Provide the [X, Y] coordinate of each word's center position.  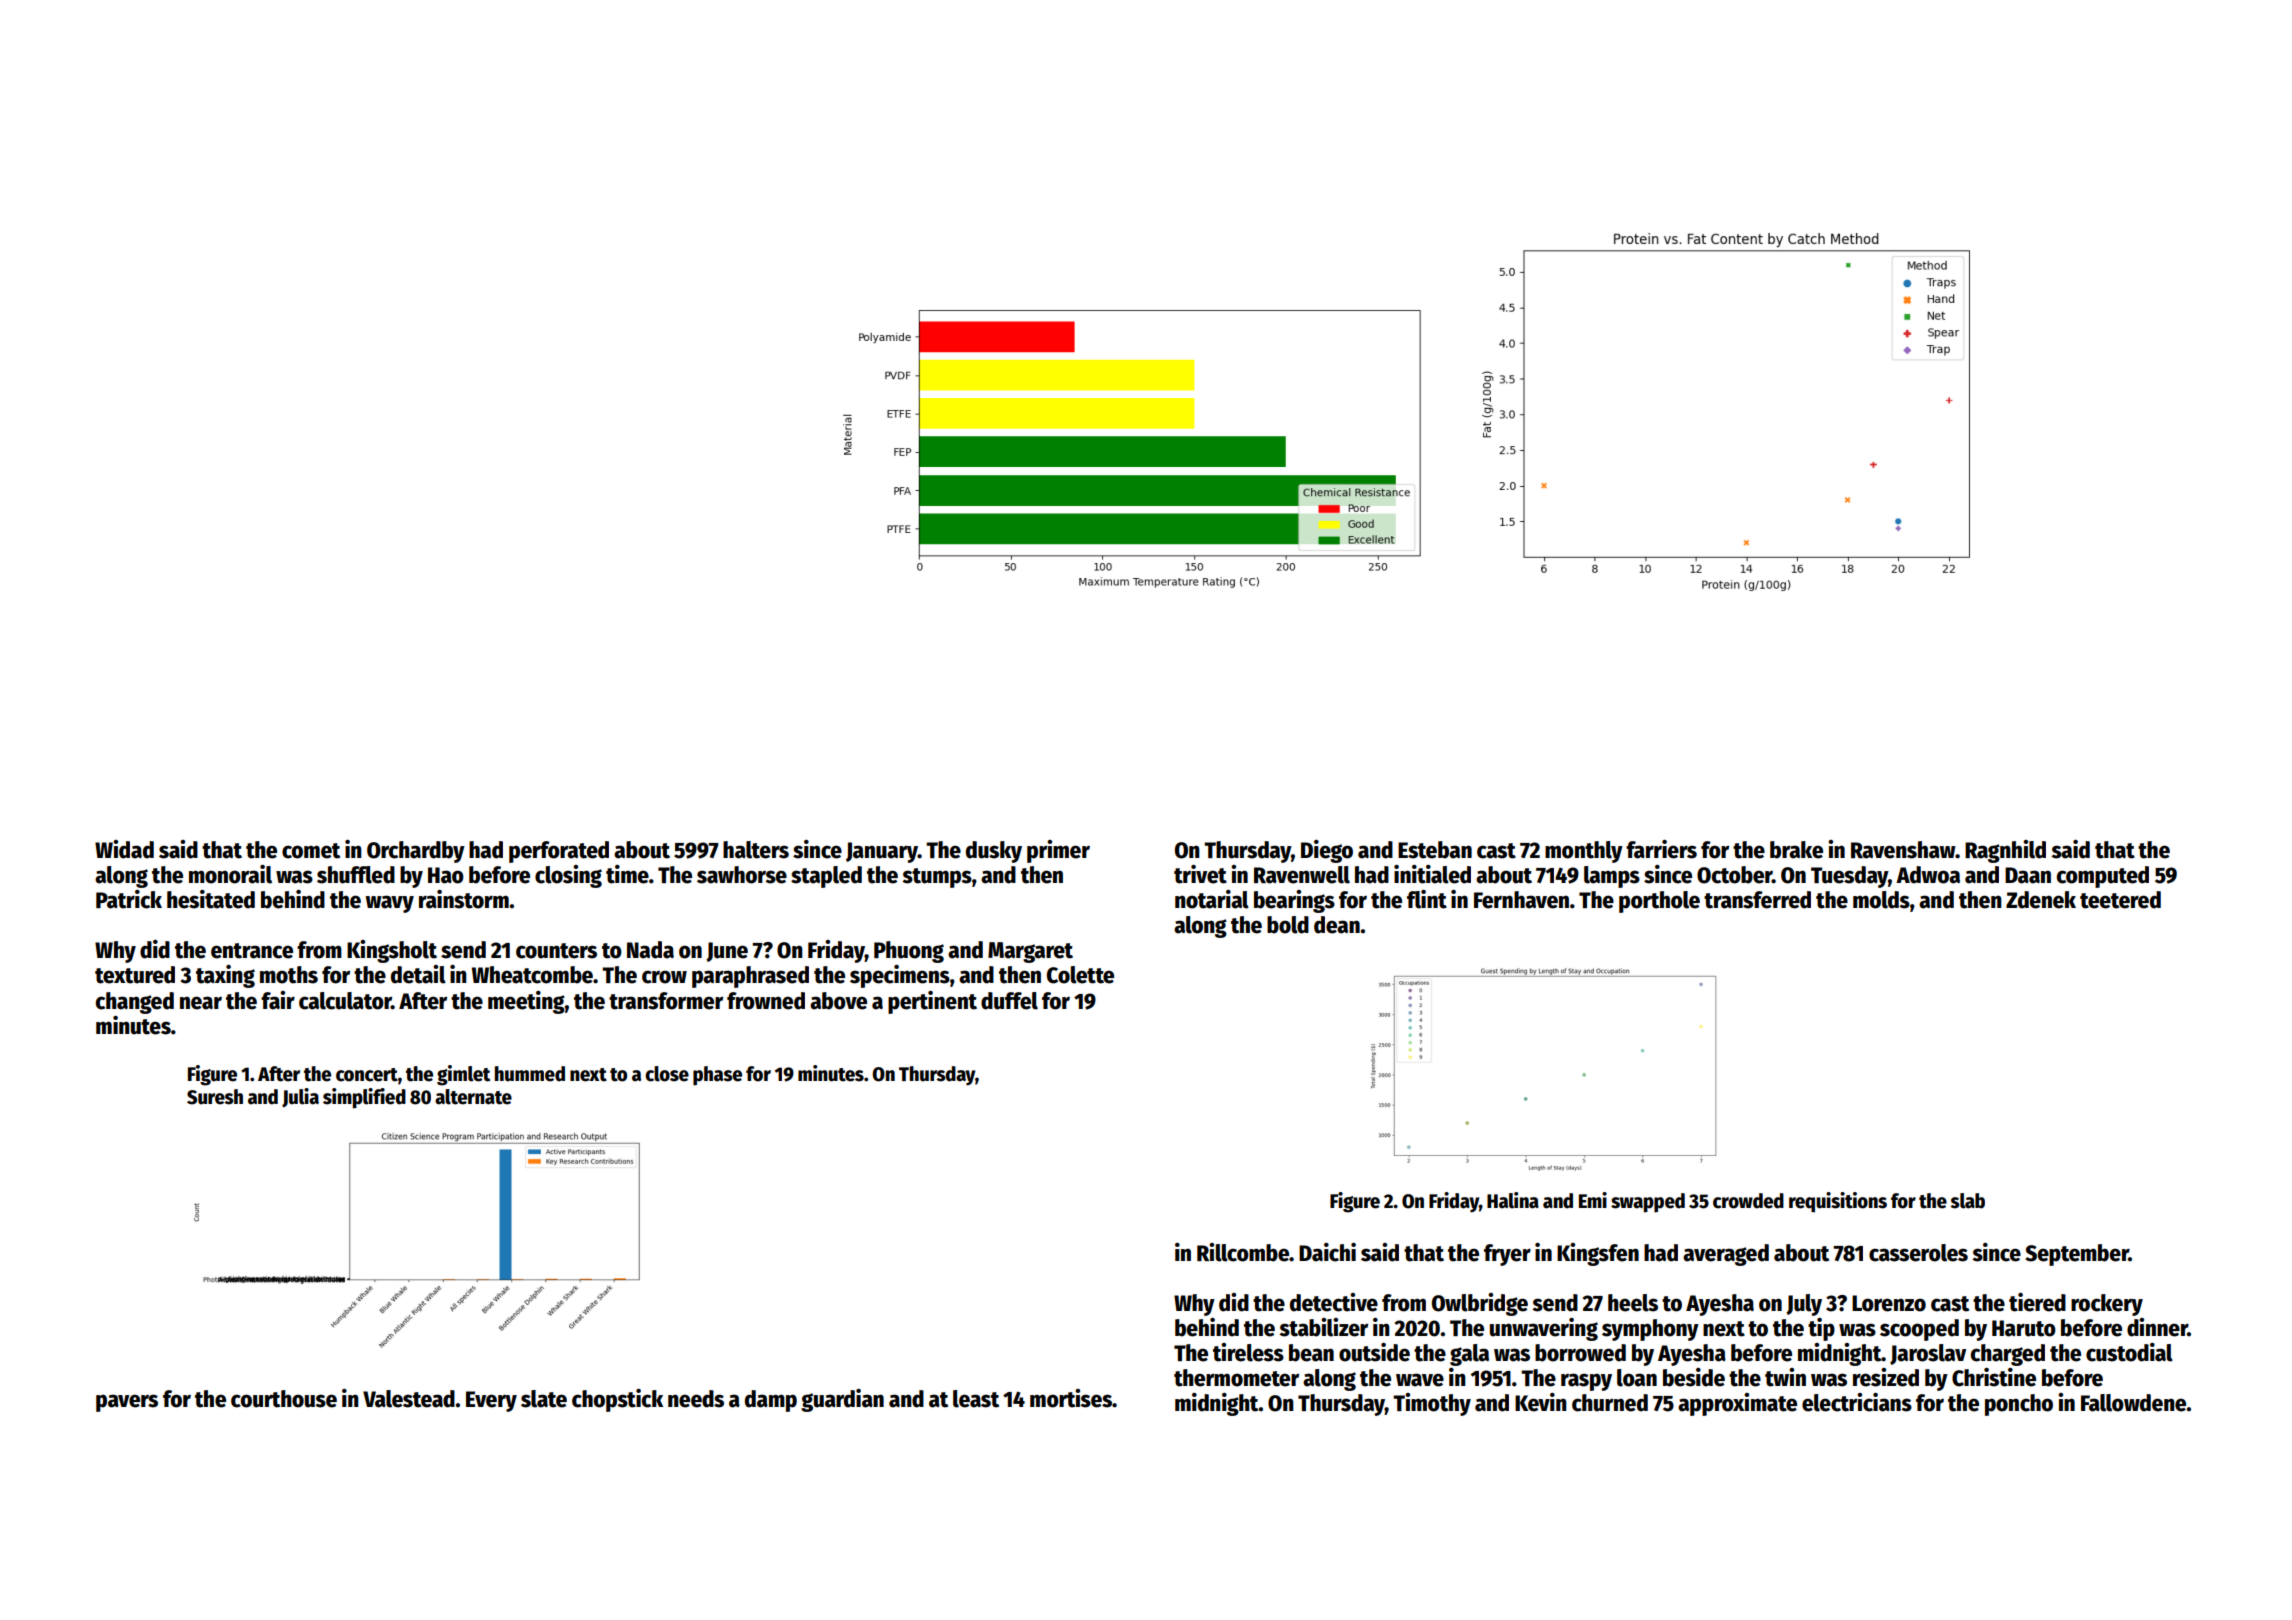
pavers [127, 1403]
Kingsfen [1598, 1254]
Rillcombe [1243, 1252]
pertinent [932, 1002]
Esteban [1435, 850]
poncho [2019, 1405]
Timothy [1432, 1404]
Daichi [1327, 1252]
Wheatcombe [532, 975]
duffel [1009, 1001]
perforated [559, 852]
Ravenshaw [1903, 850]
